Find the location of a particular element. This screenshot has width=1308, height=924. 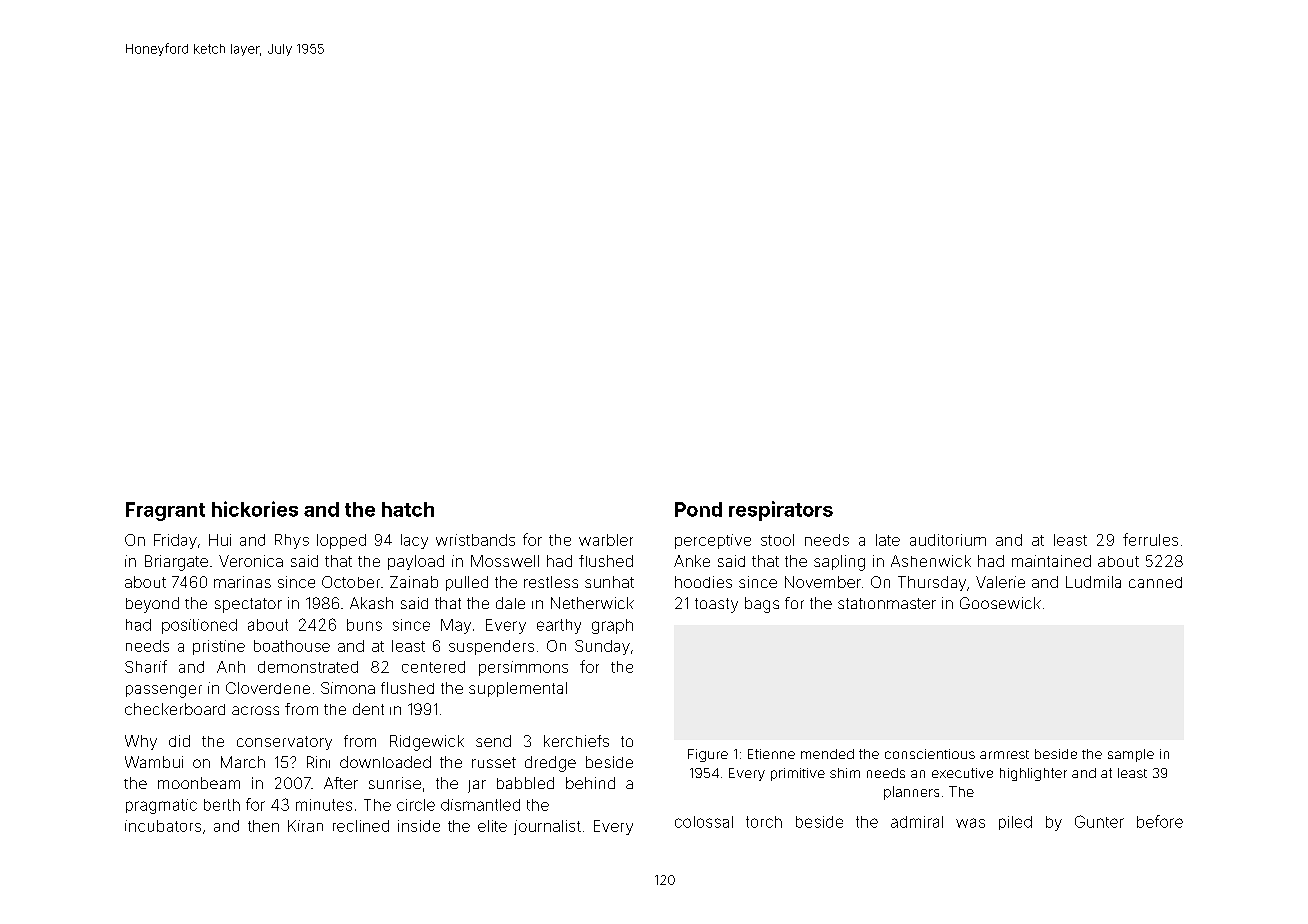

persimmons is located at coordinates (523, 668).
